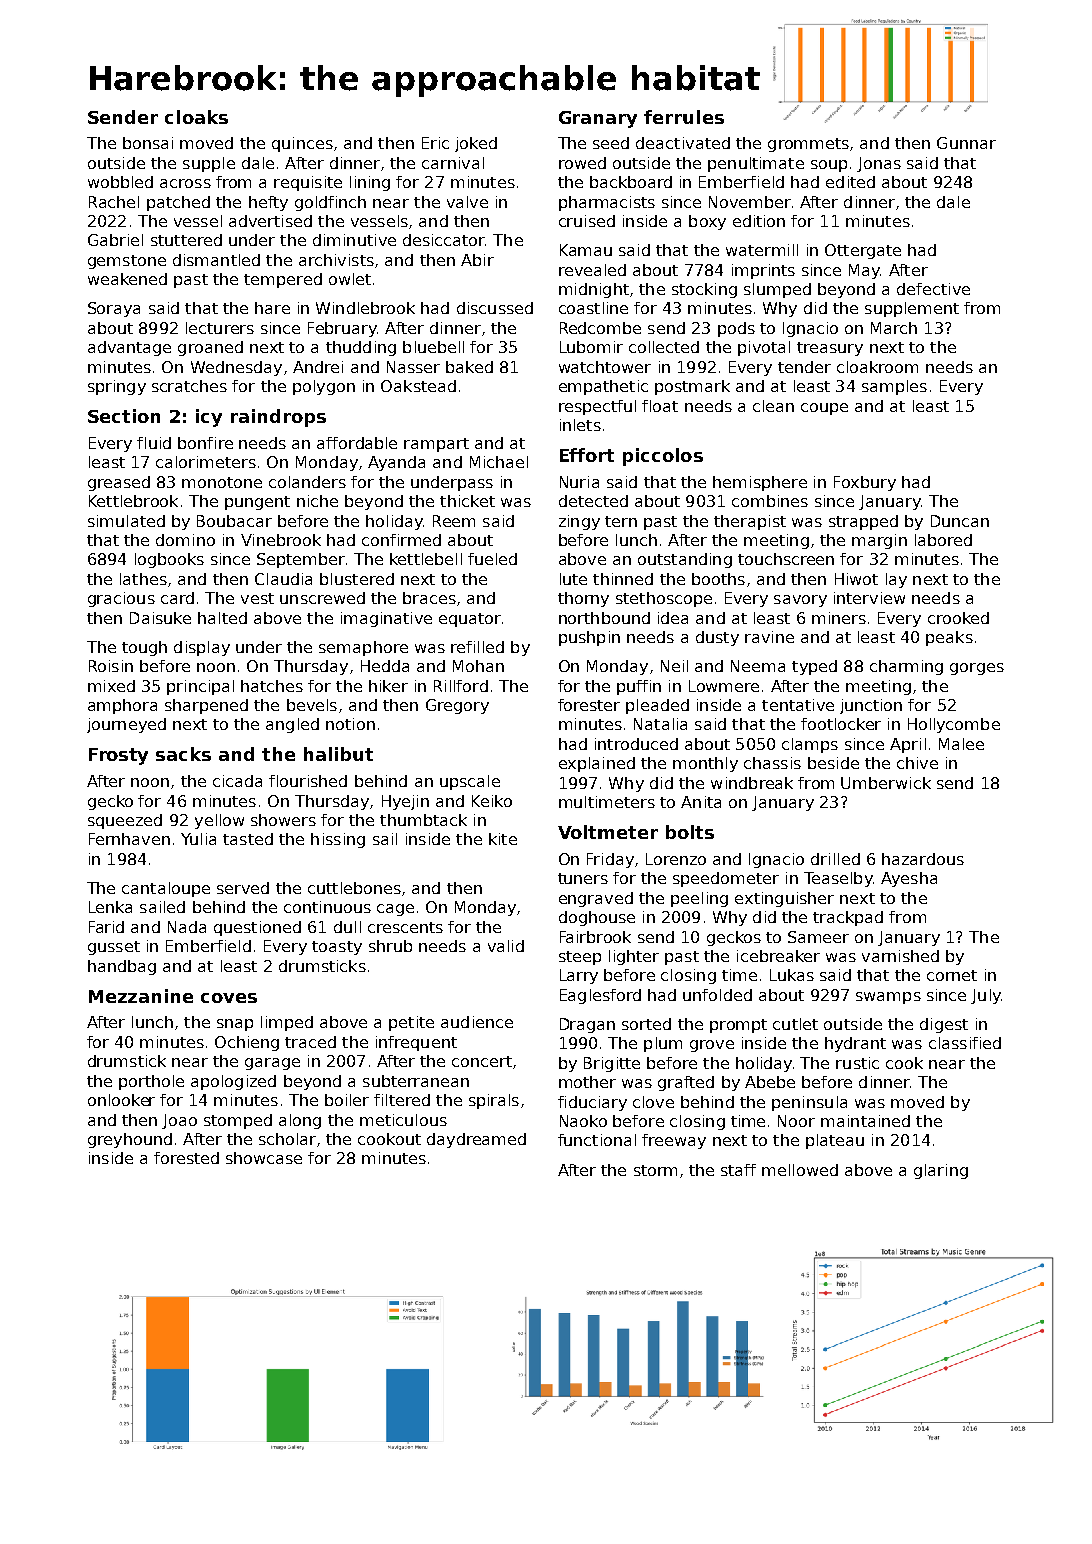 The width and height of the screenshot is (1092, 1544). I want to click on combines, so click(770, 501).
